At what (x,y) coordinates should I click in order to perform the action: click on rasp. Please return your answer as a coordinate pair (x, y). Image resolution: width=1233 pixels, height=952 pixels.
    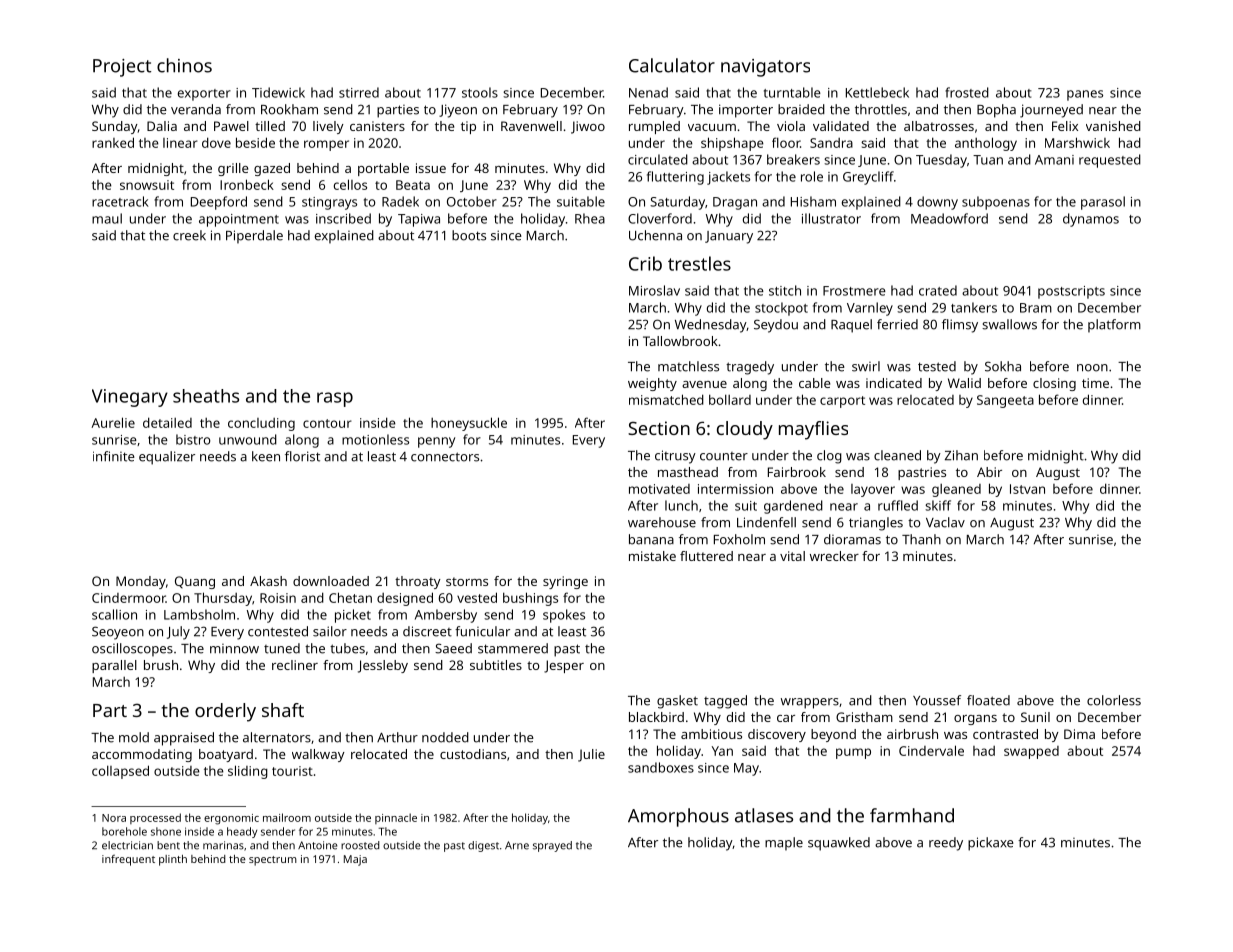
    Looking at the image, I should click on (335, 399).
